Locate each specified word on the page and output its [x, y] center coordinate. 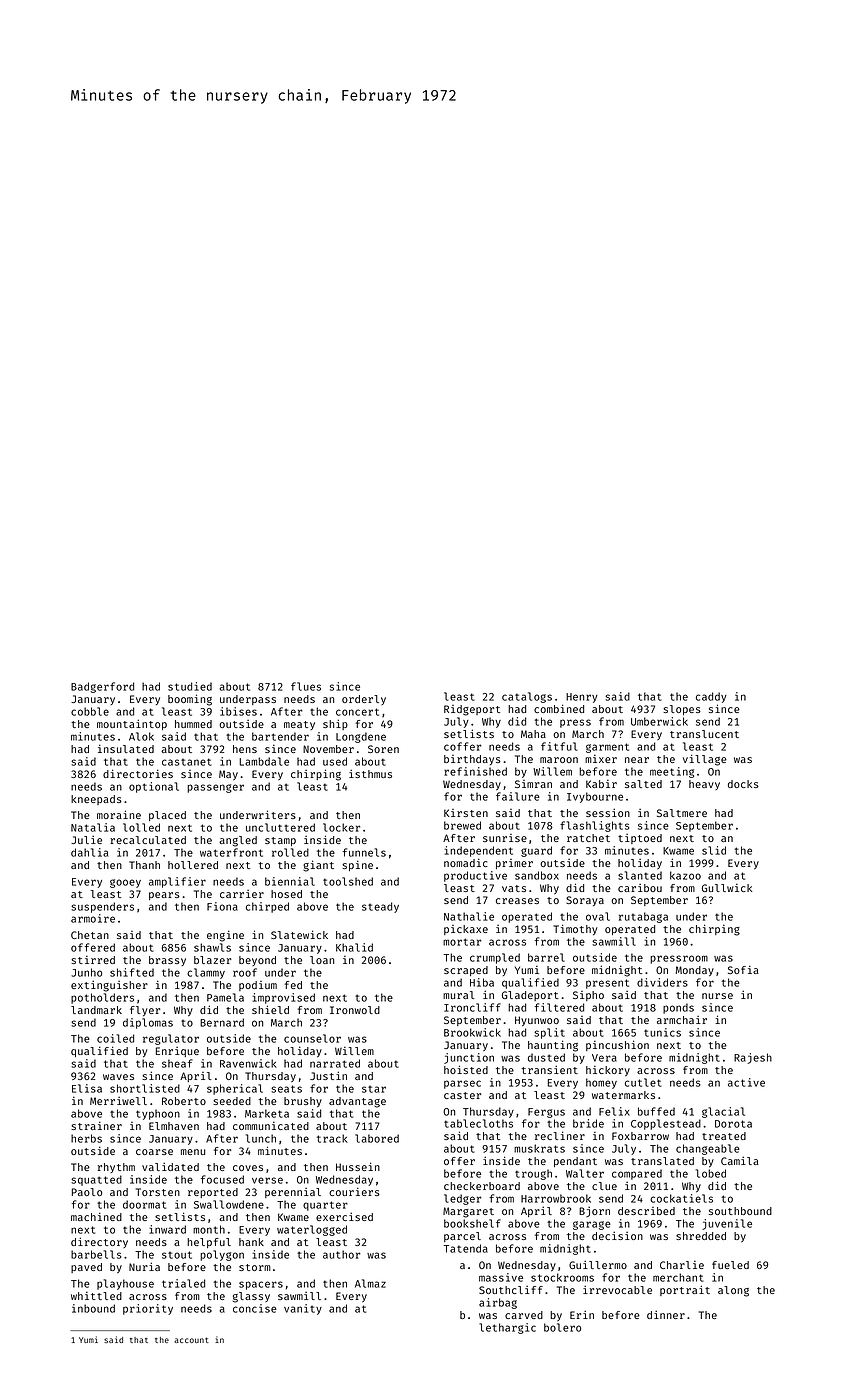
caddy [711, 697]
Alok [141, 736]
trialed [183, 1283]
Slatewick [299, 934]
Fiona [222, 906]
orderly [364, 700]
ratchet [588, 838]
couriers [354, 1191]
